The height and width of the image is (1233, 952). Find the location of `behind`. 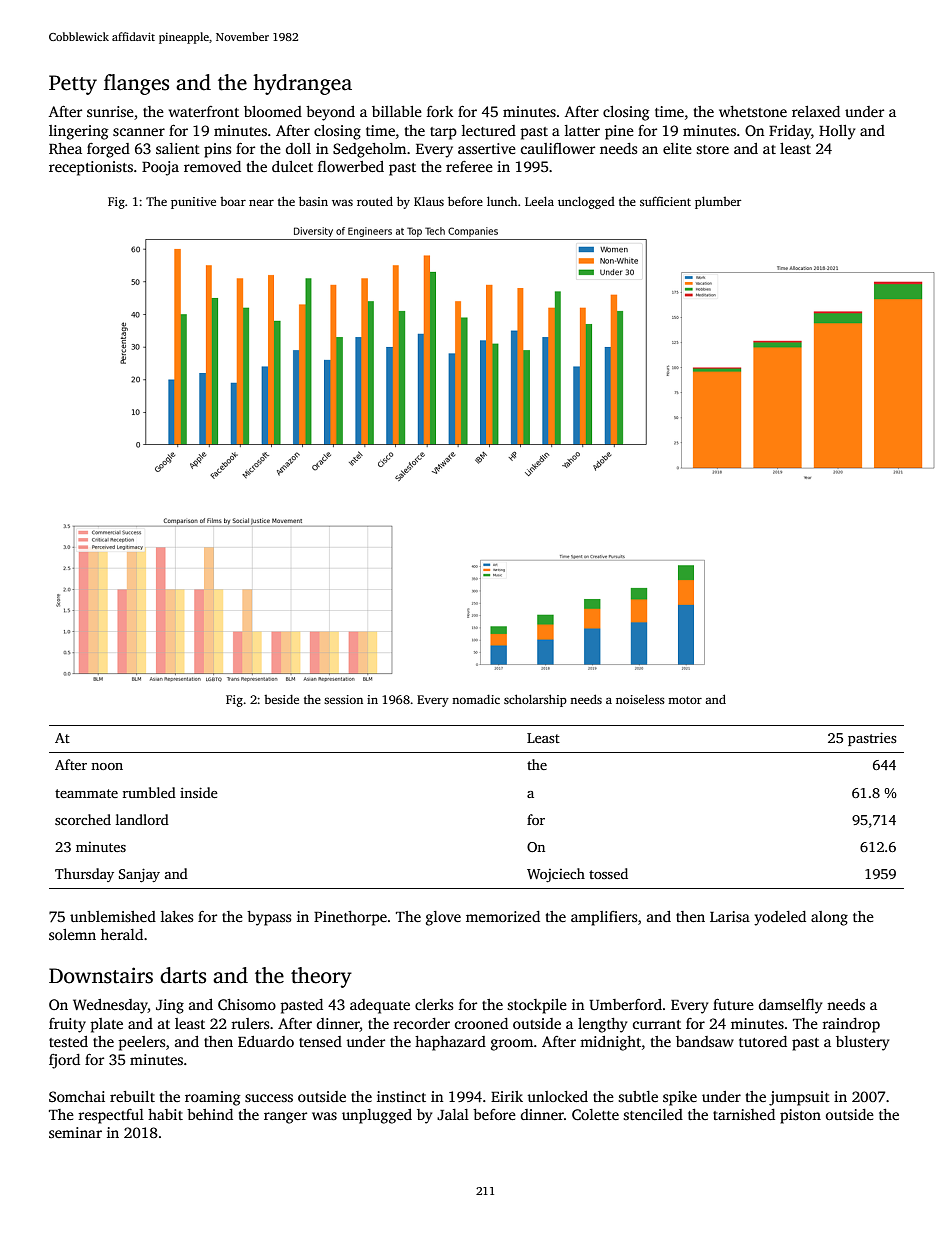

behind is located at coordinates (210, 1114).
